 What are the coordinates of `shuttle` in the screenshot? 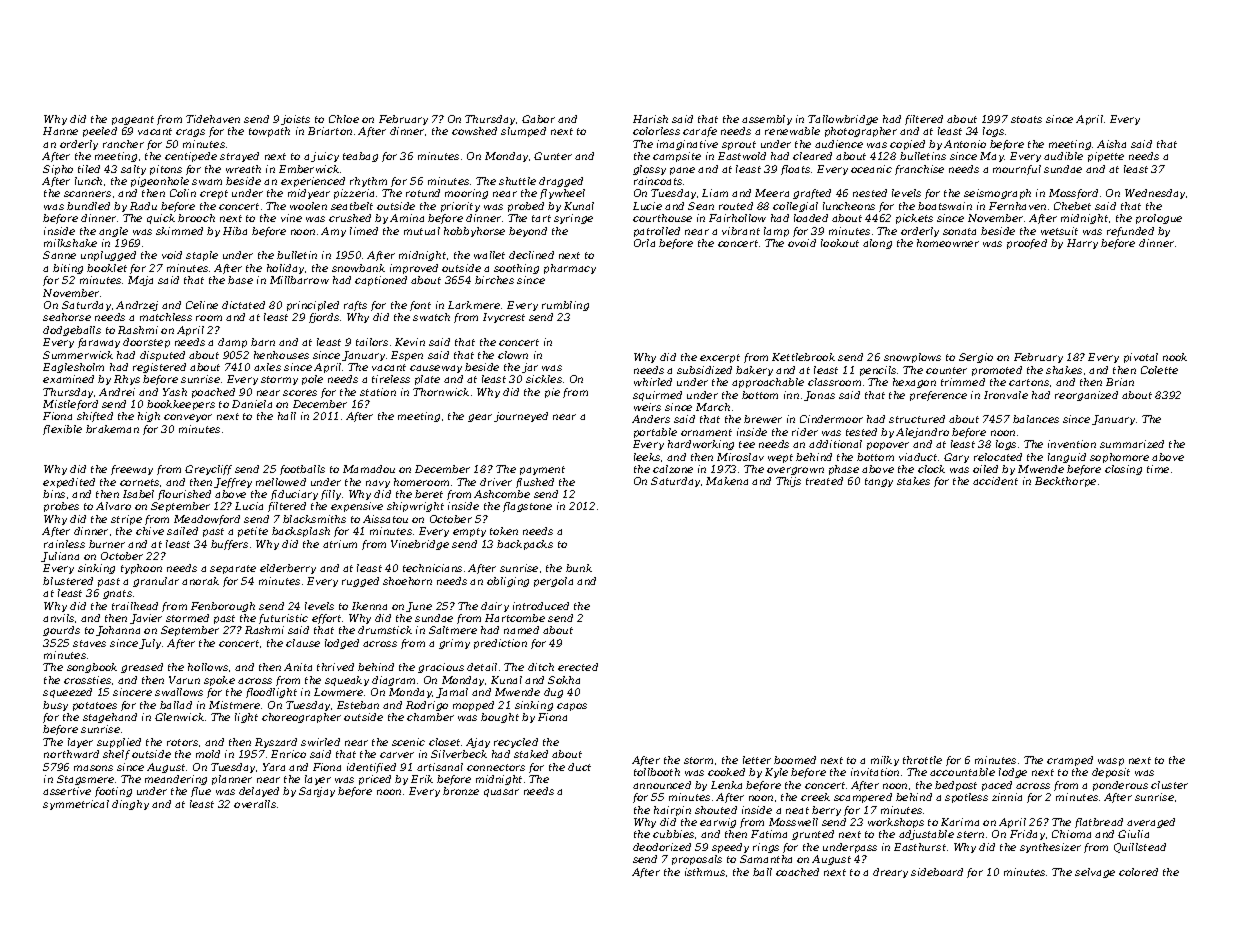 It's located at (517, 181).
